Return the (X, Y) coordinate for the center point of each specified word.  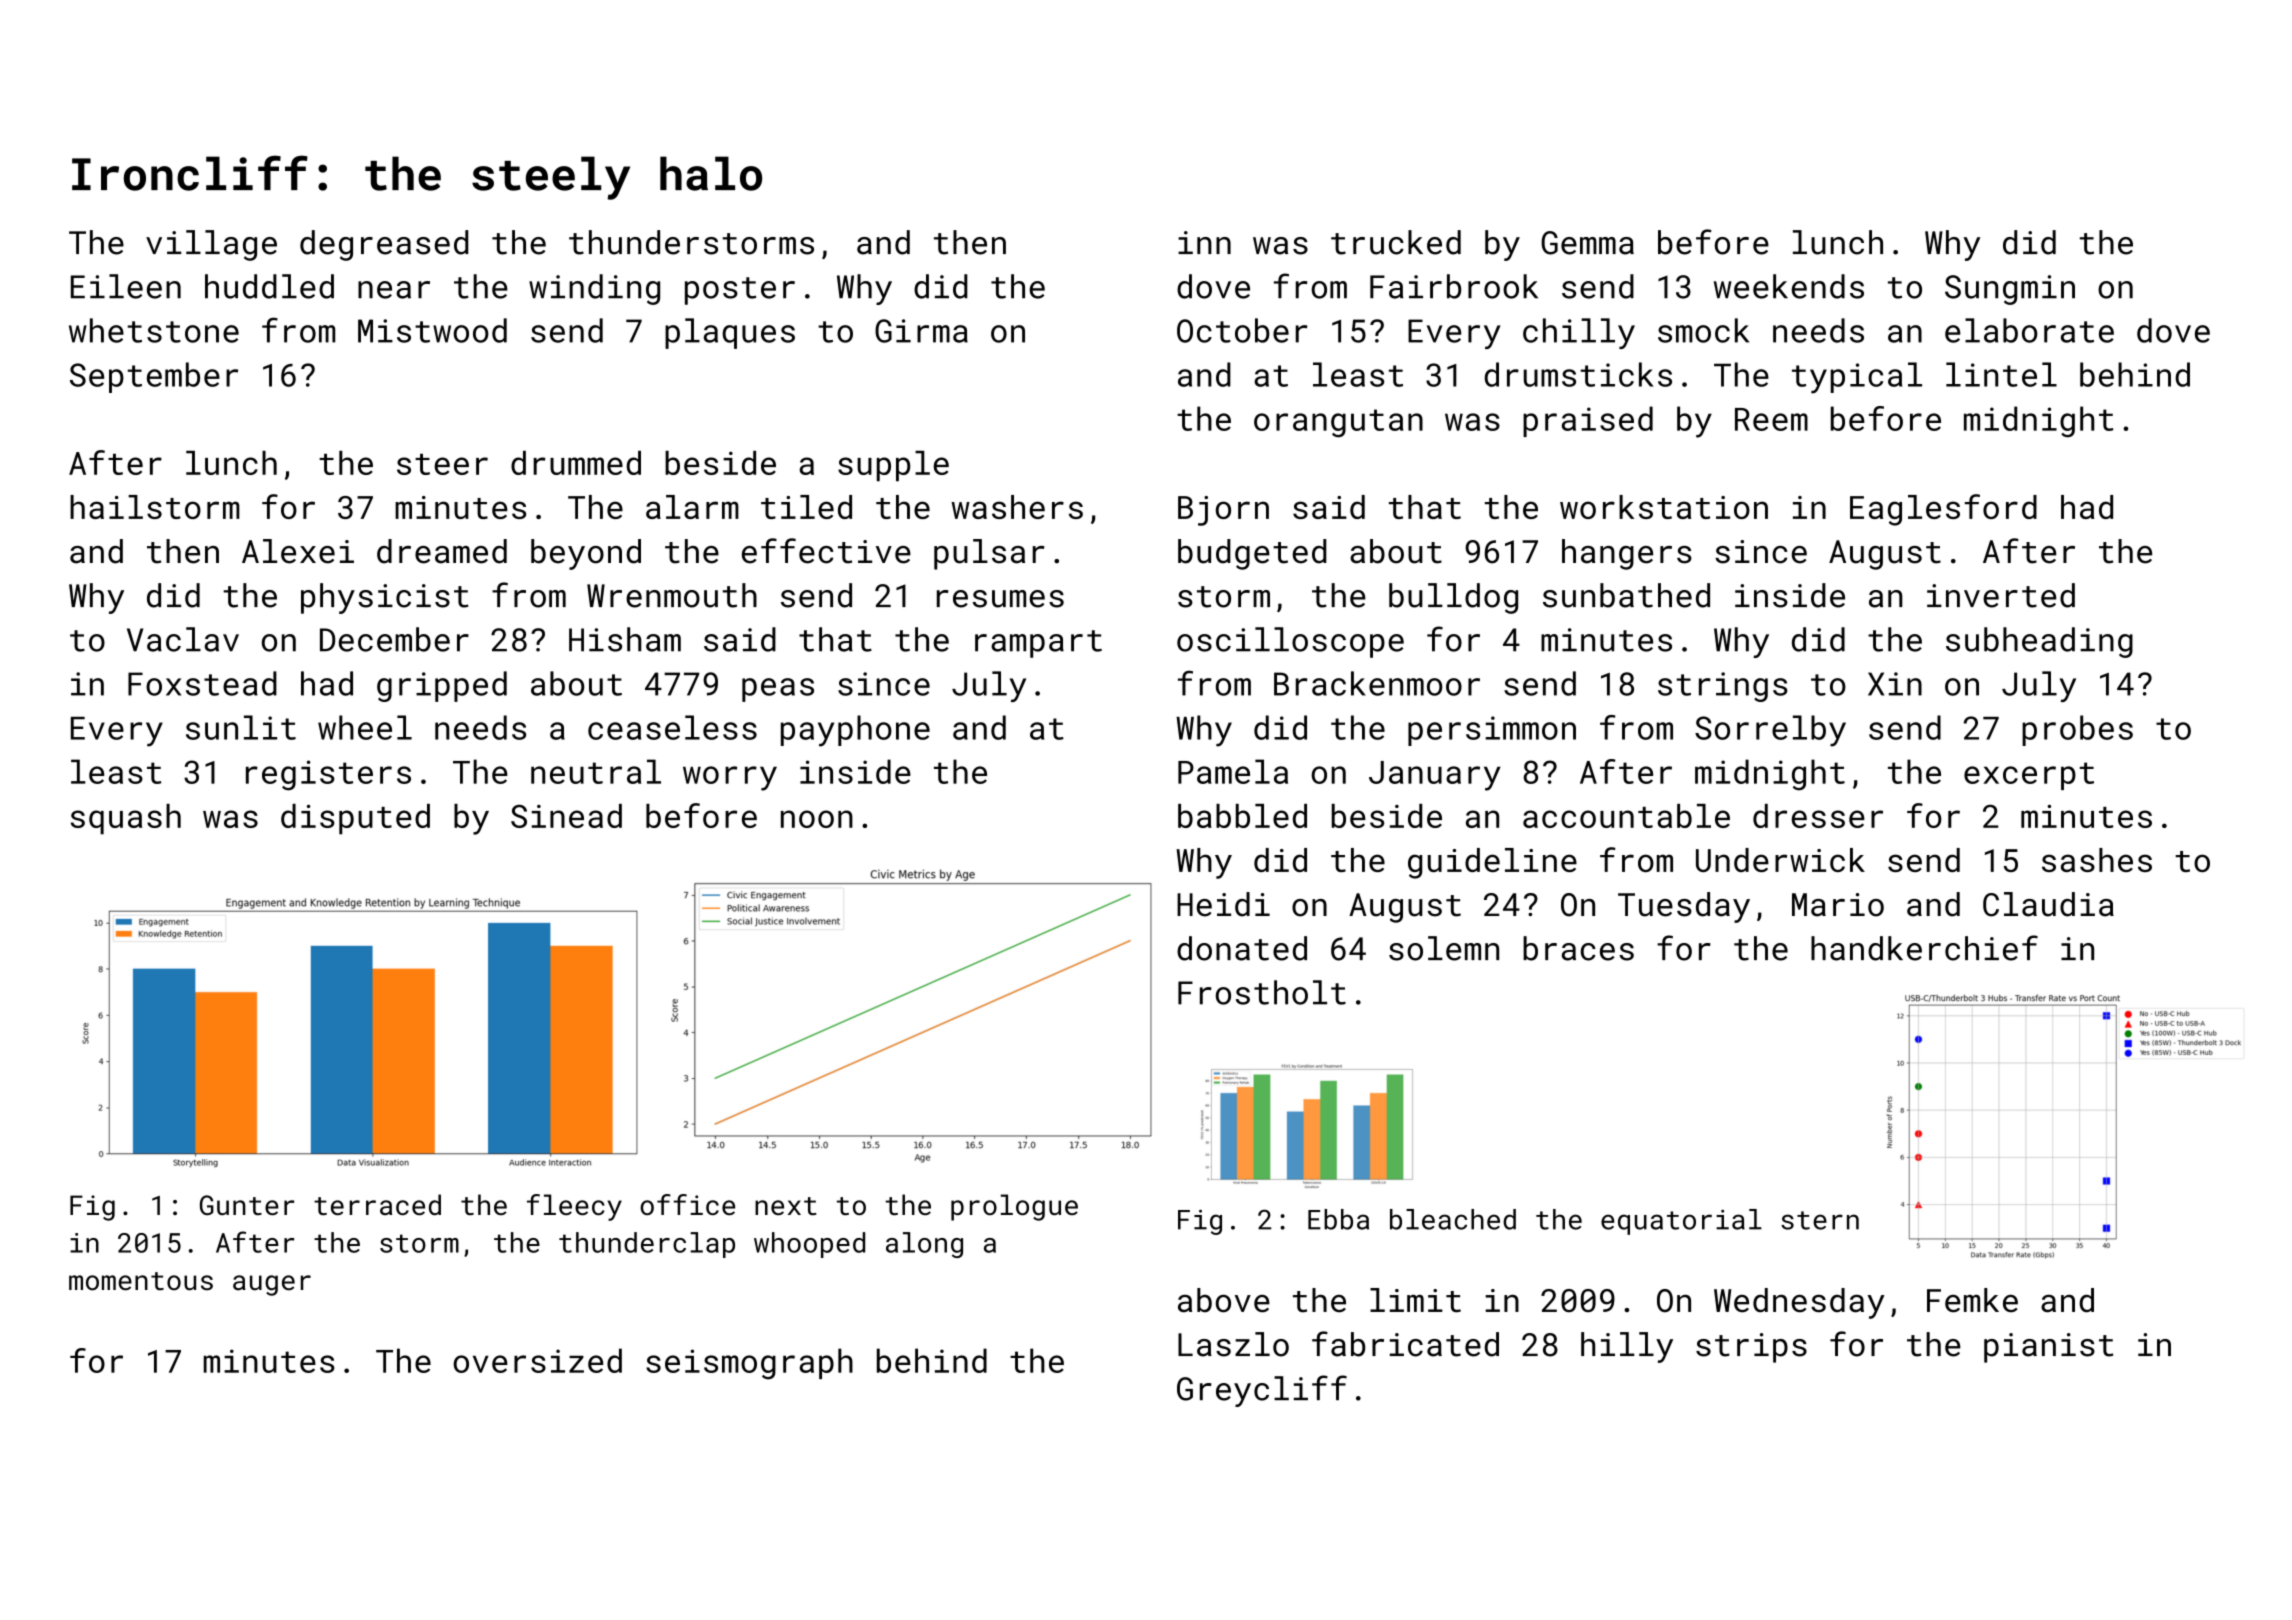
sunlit (241, 727)
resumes (1000, 599)
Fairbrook (1454, 286)
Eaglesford (1943, 510)
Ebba (1338, 1219)
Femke (1972, 1300)
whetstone (154, 330)
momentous (141, 1281)
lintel (2001, 374)
